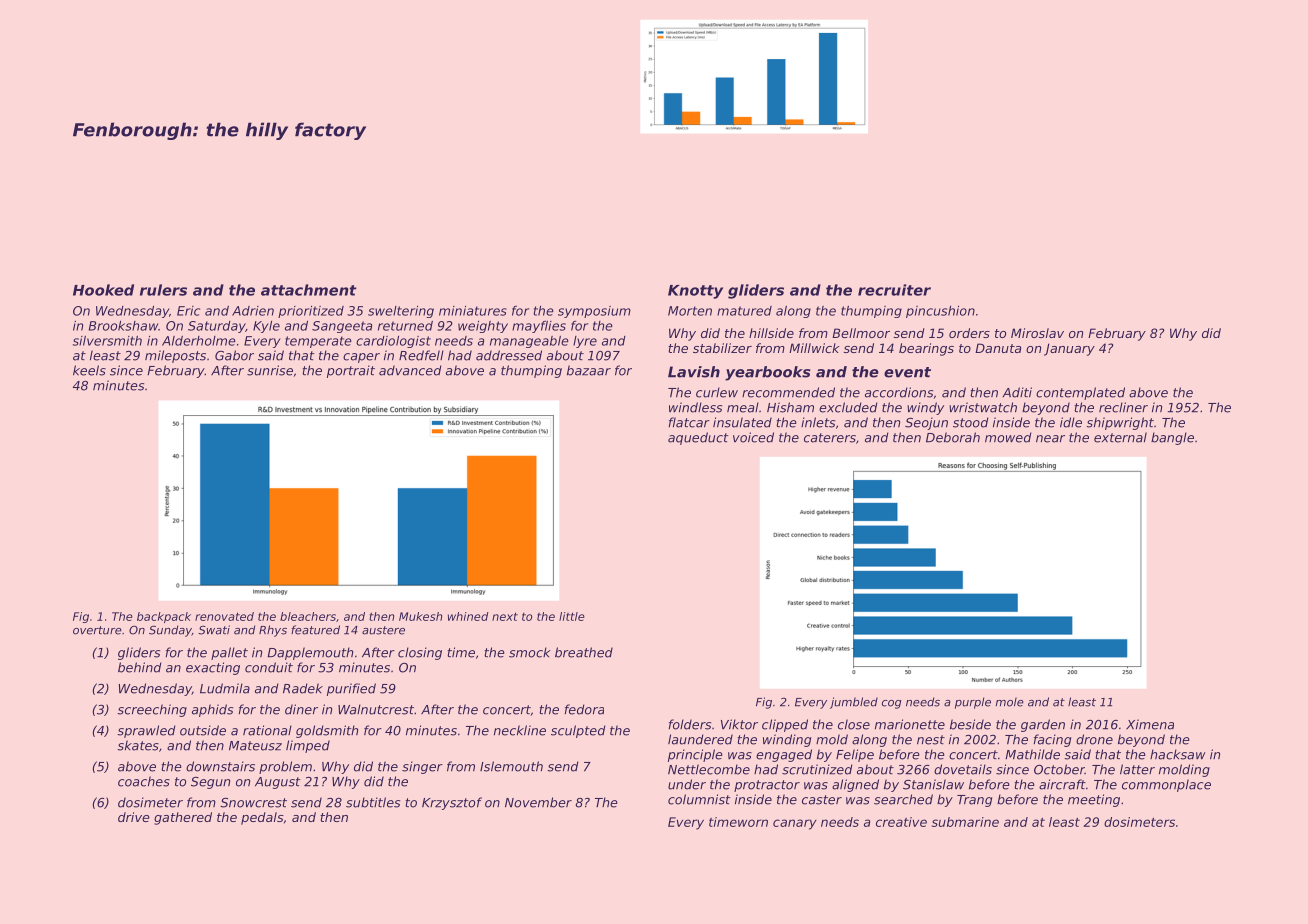 The image size is (1308, 924). I want to click on attachment, so click(308, 290).
